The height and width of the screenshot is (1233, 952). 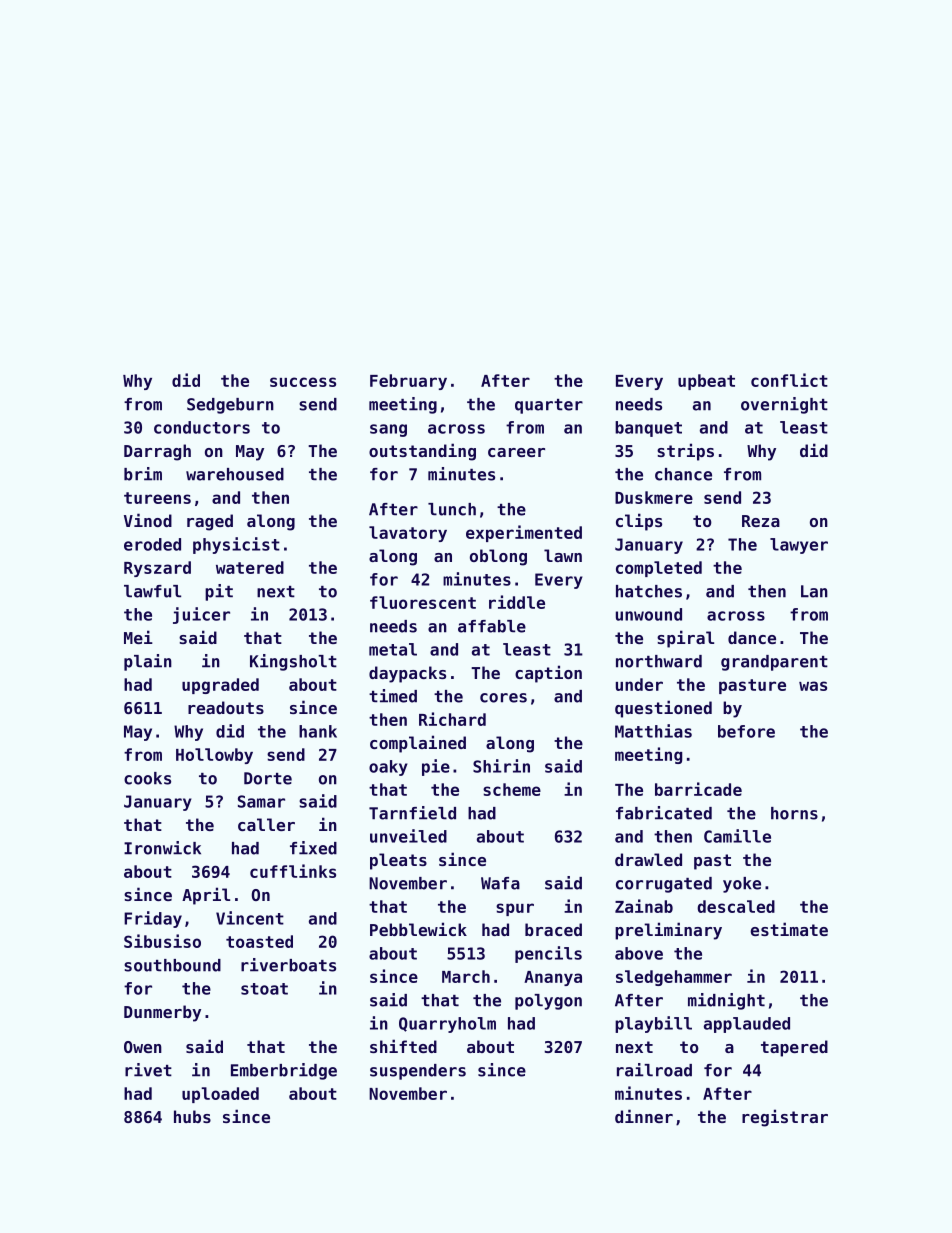 I want to click on dinner, so click(x=644, y=1116).
